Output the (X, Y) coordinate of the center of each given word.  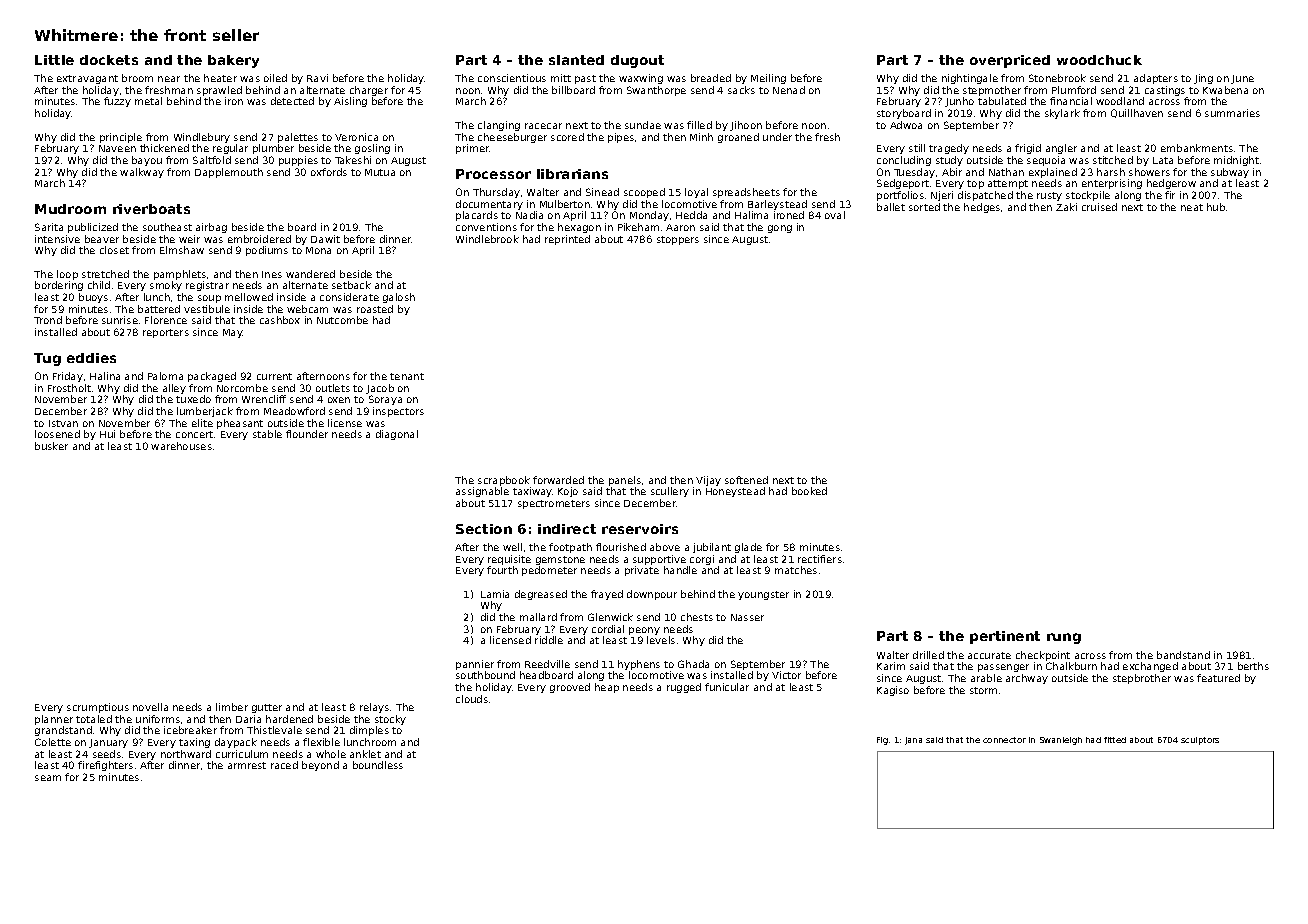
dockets (109, 60)
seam (48, 778)
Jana (913, 741)
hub (1216, 207)
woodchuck (1099, 60)
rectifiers (820, 559)
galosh (399, 298)
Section (484, 529)
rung (1064, 638)
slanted (576, 60)
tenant (407, 376)
